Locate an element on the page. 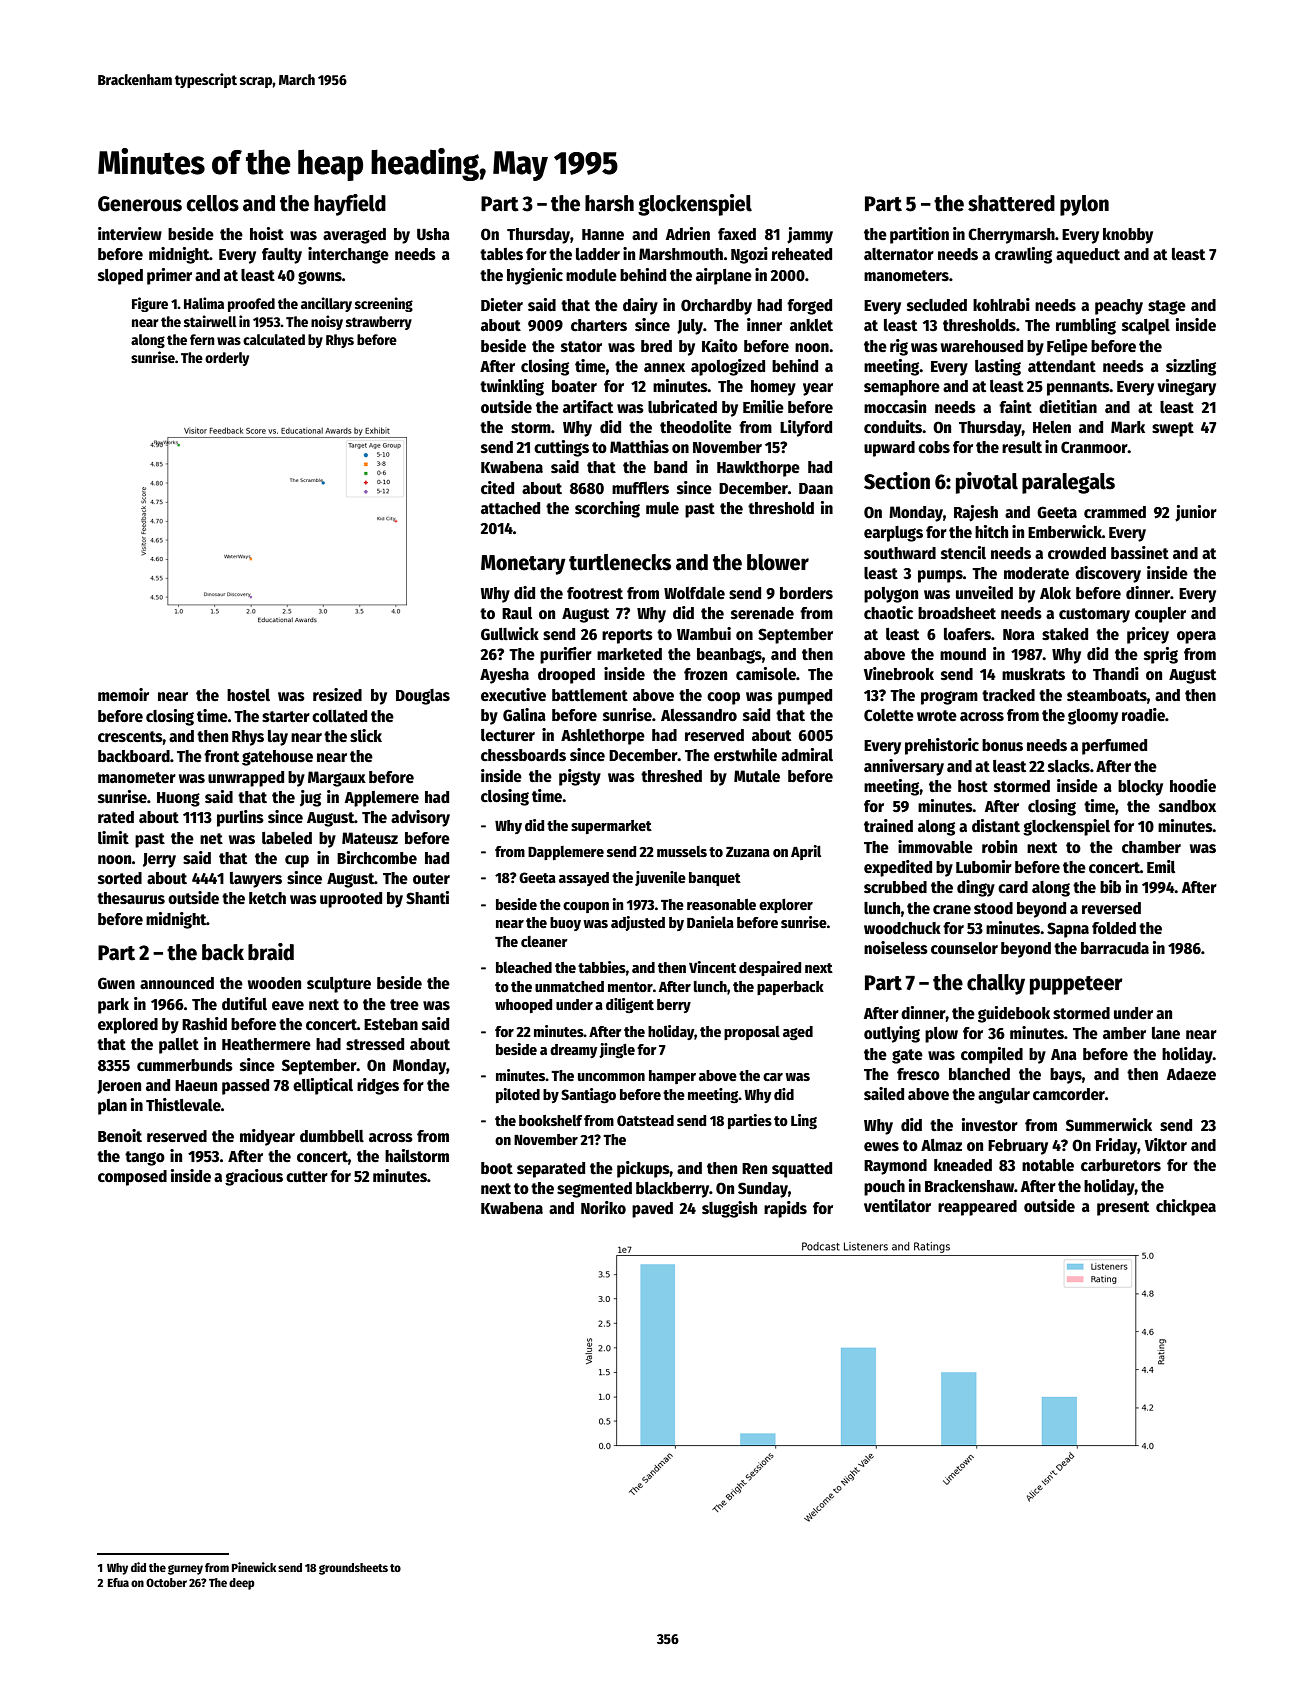 The image size is (1314, 1701). resized is located at coordinates (337, 695).
